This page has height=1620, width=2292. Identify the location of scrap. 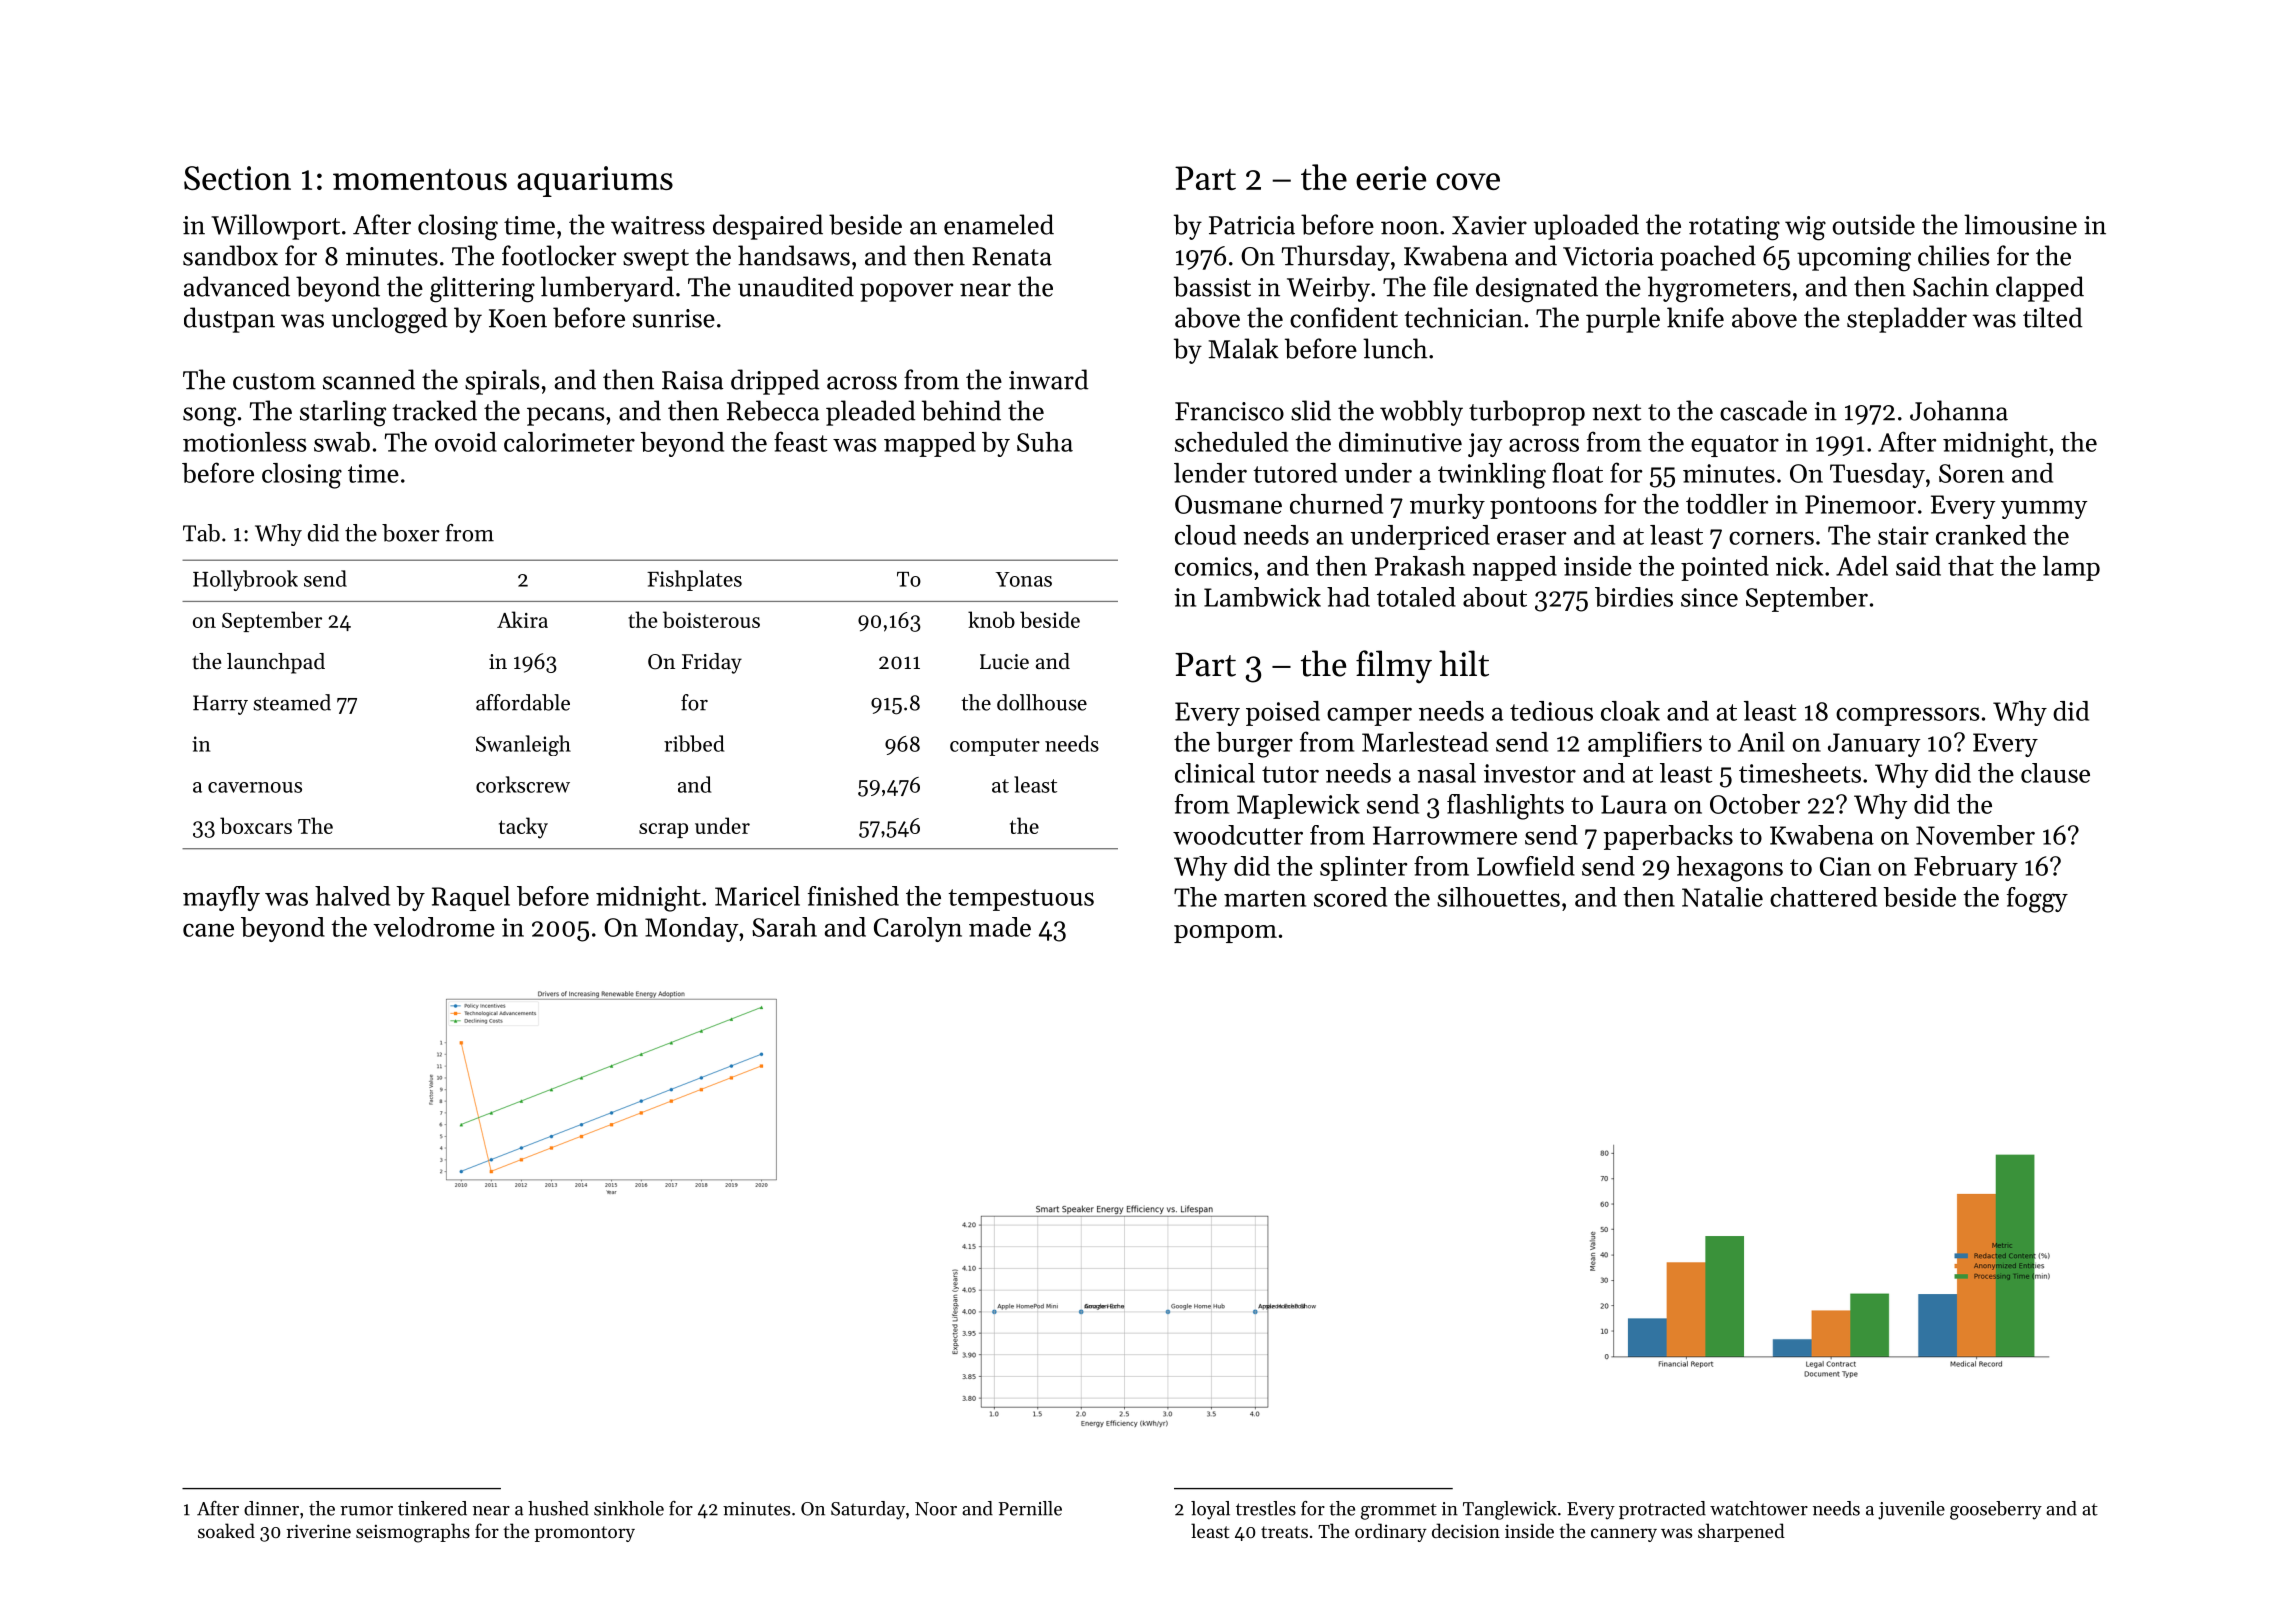
(663, 830).
